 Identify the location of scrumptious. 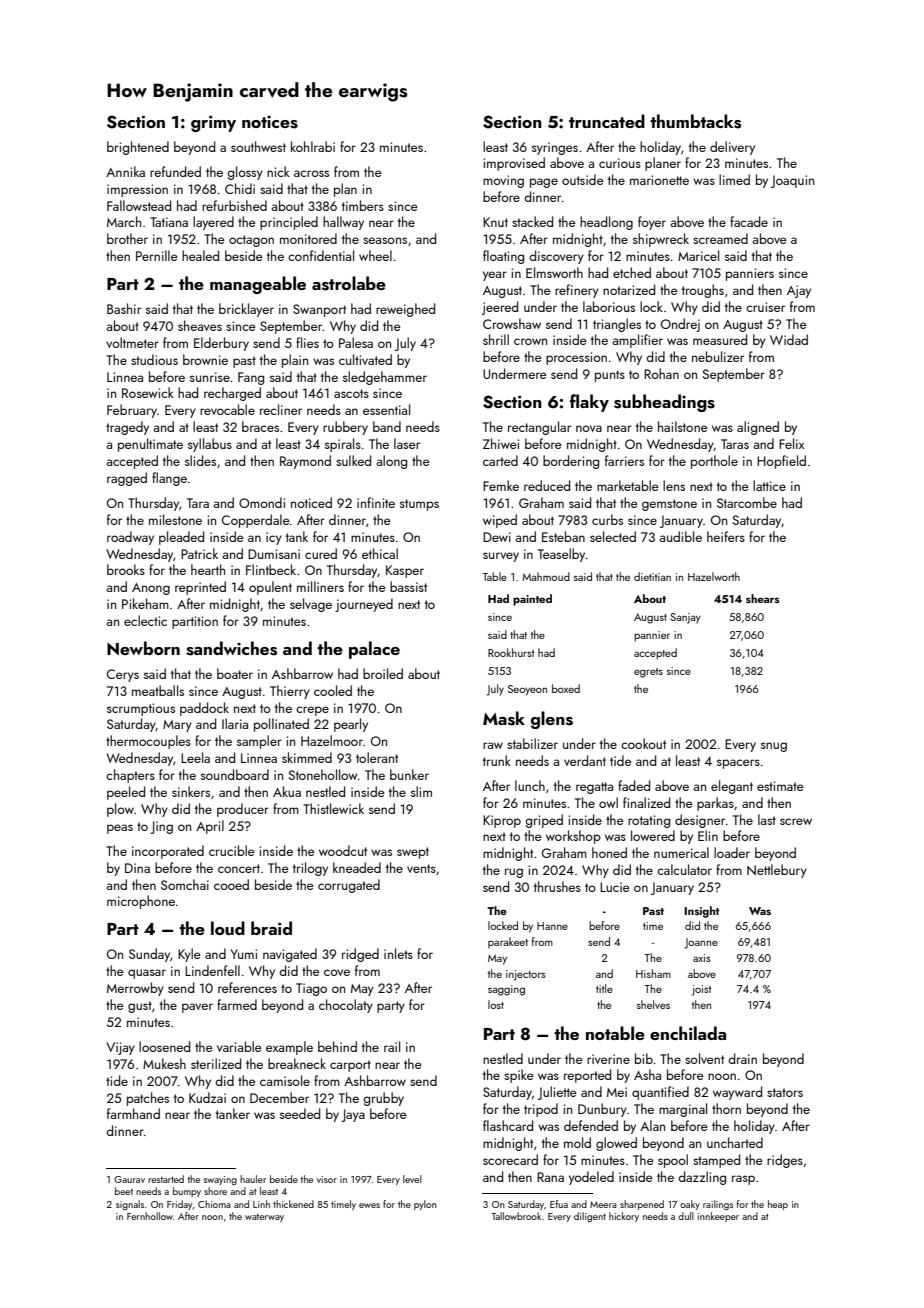
(141, 709).
